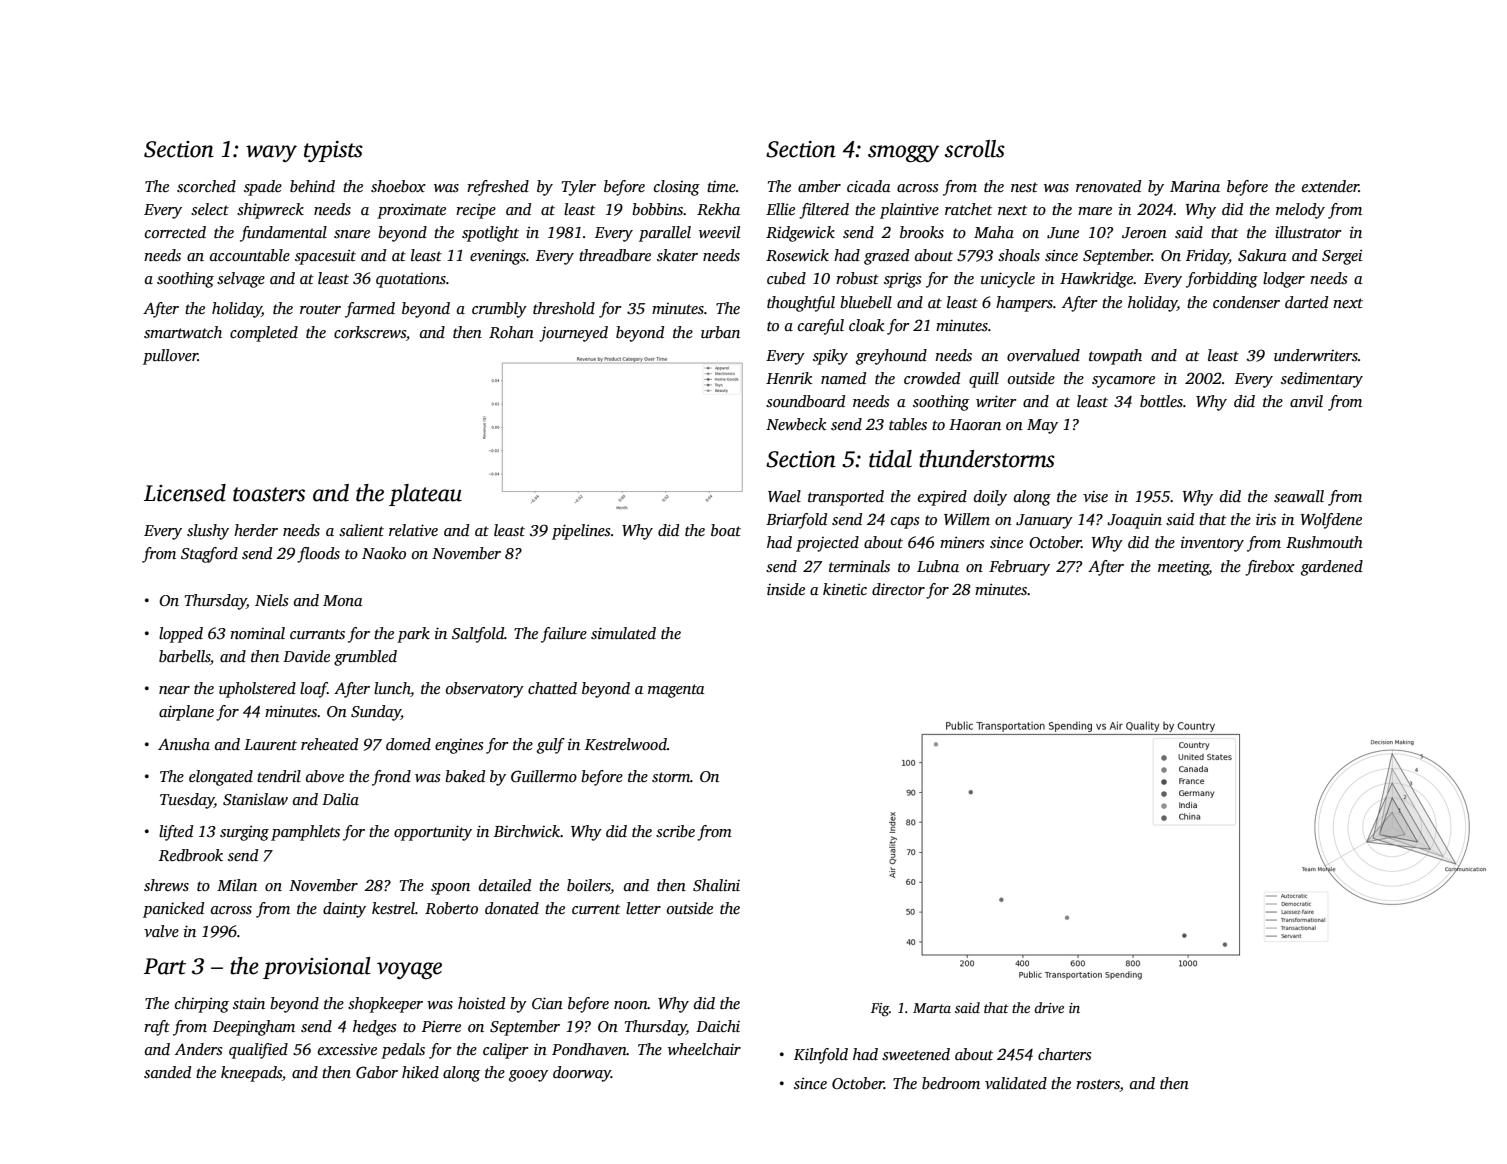 This screenshot has height=1164, width=1507. I want to click on valve, so click(161, 931).
